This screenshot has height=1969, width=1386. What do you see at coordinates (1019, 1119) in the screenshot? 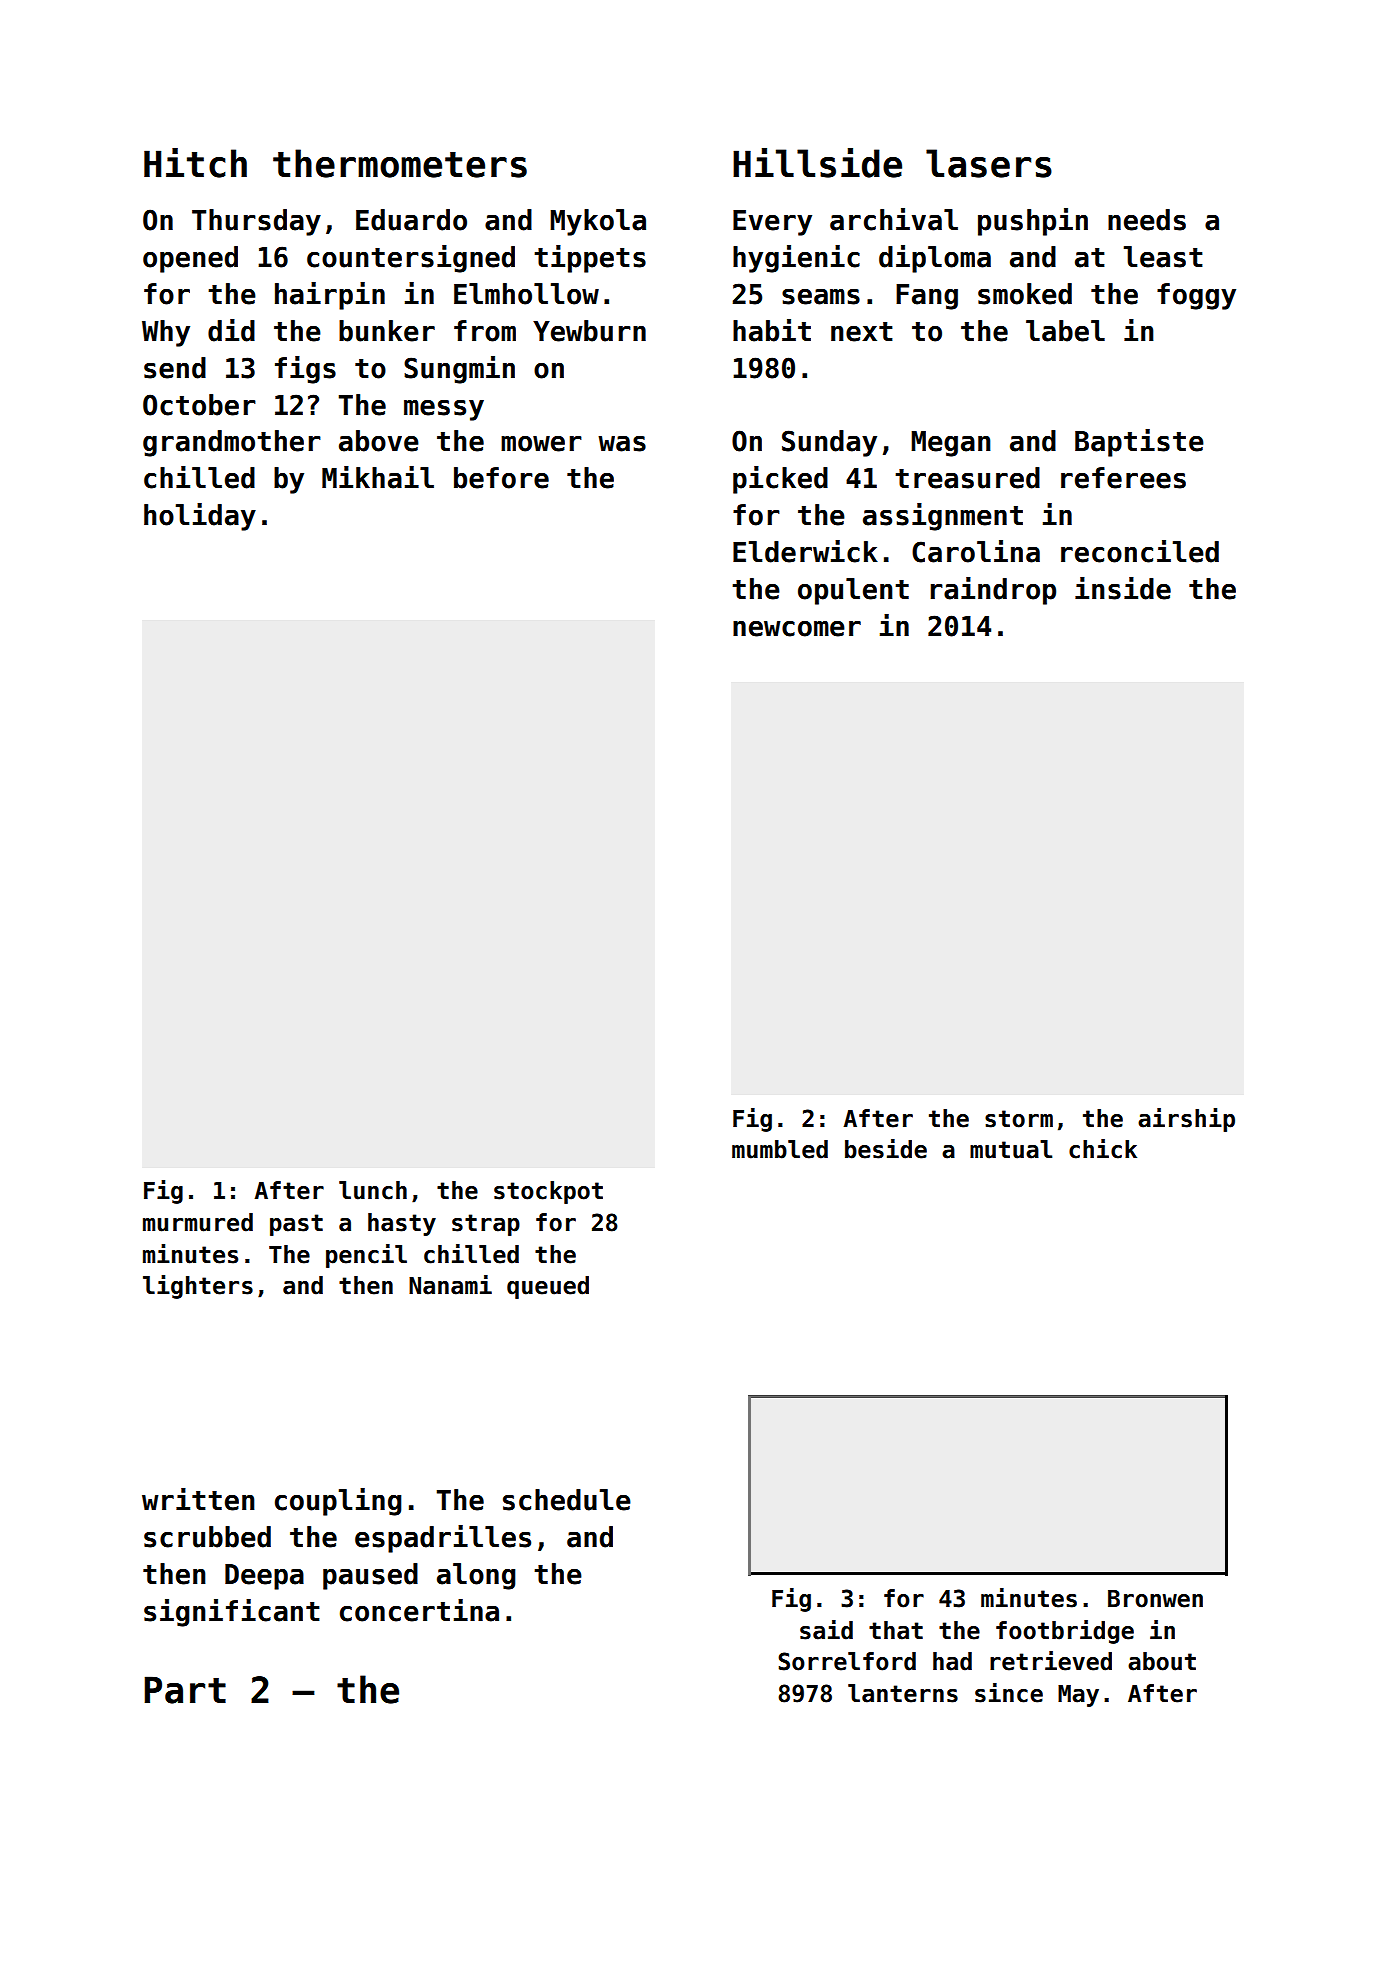
I see `storm` at bounding box center [1019, 1119].
